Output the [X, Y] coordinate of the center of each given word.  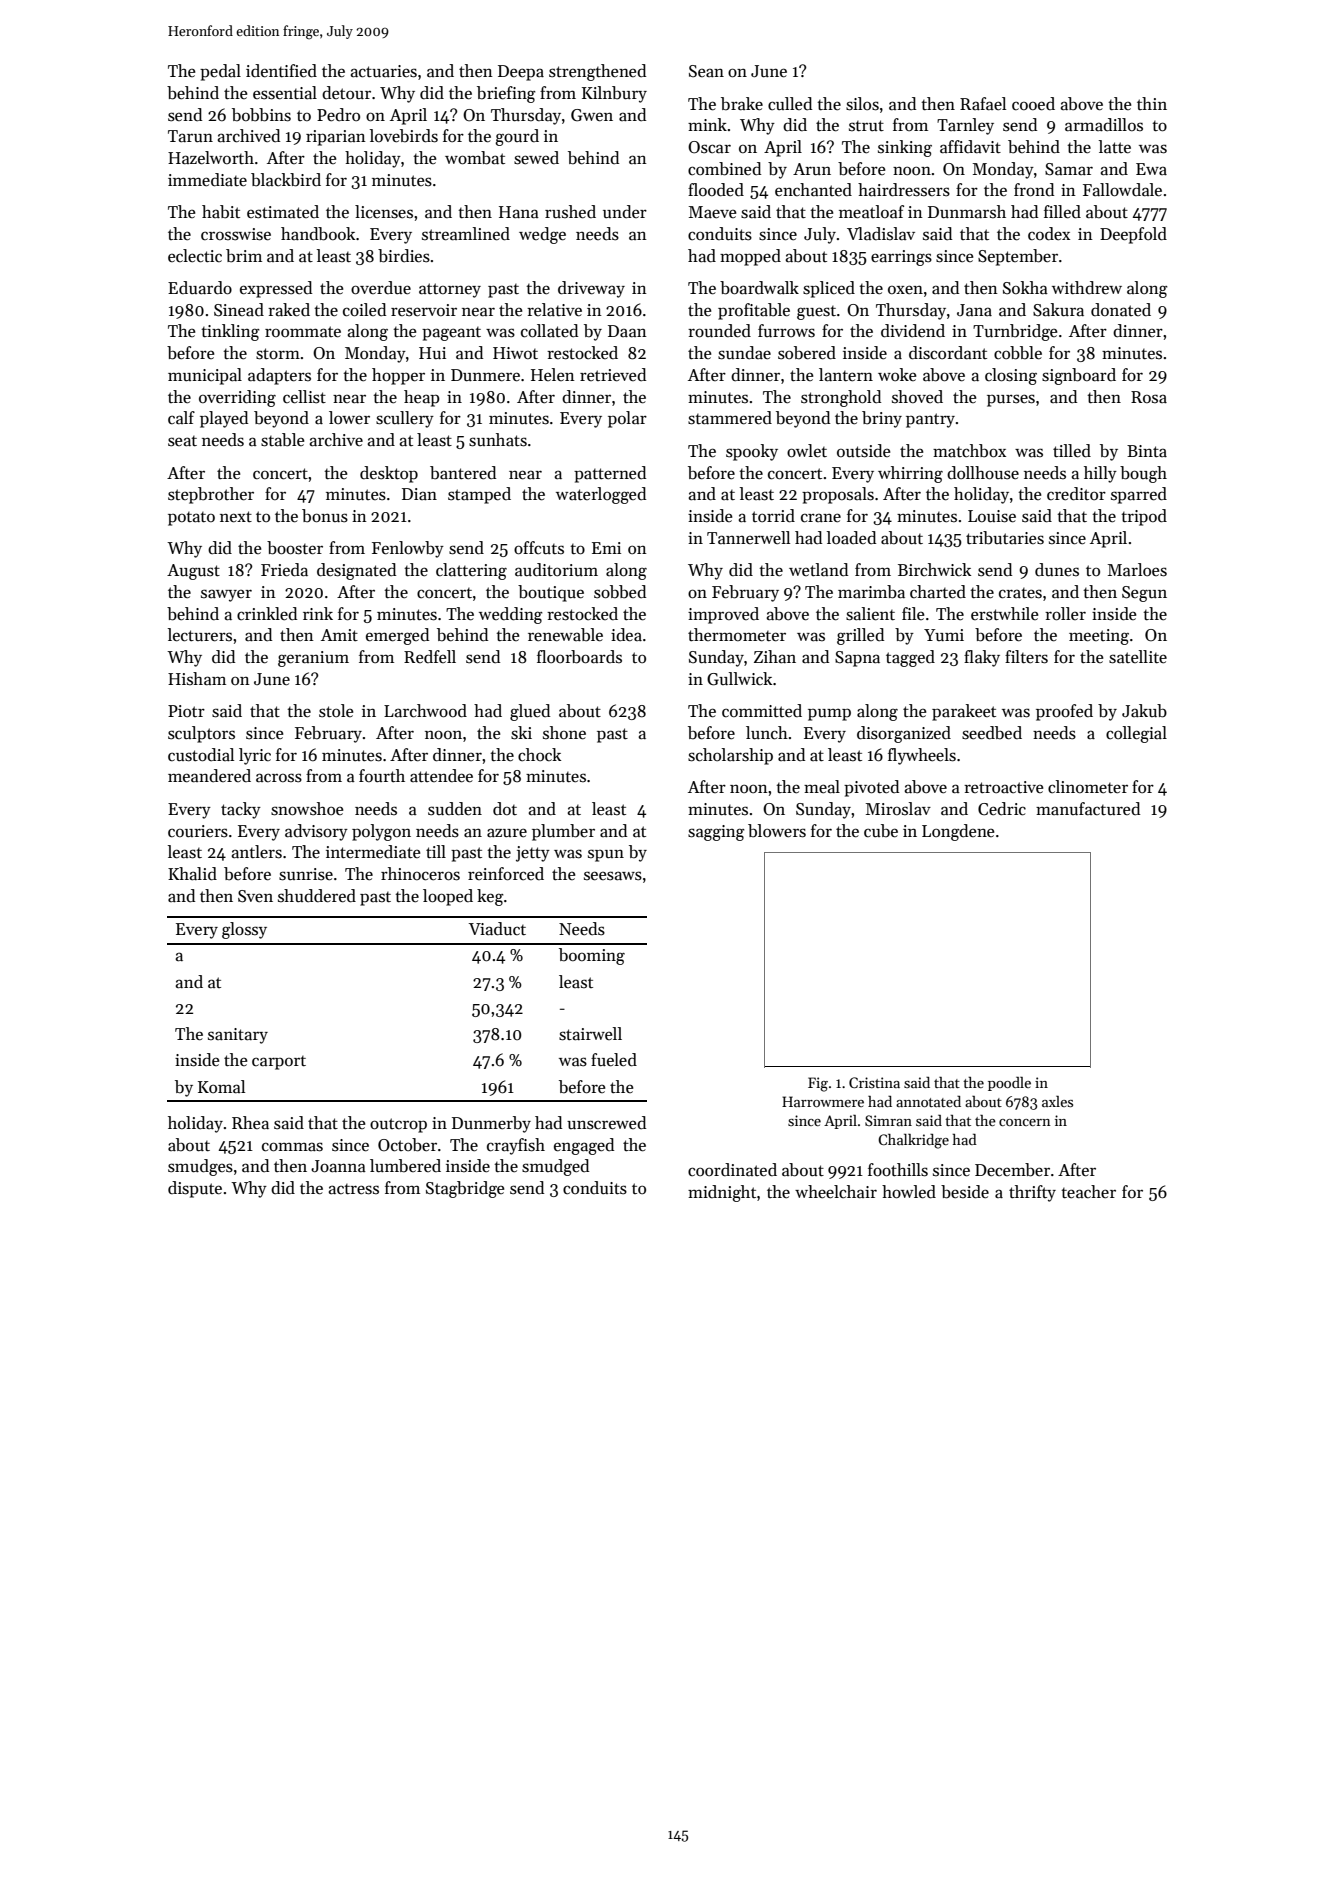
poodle [1009, 1084]
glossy [244, 930]
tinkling [230, 332]
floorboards [579, 657]
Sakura [1058, 310]
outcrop [398, 1125]
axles [1057, 1101]
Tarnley [965, 126]
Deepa [521, 73]
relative [554, 310]
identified [281, 71]
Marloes [1137, 570]
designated [356, 571]
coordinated [732, 1170]
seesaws [613, 876]
